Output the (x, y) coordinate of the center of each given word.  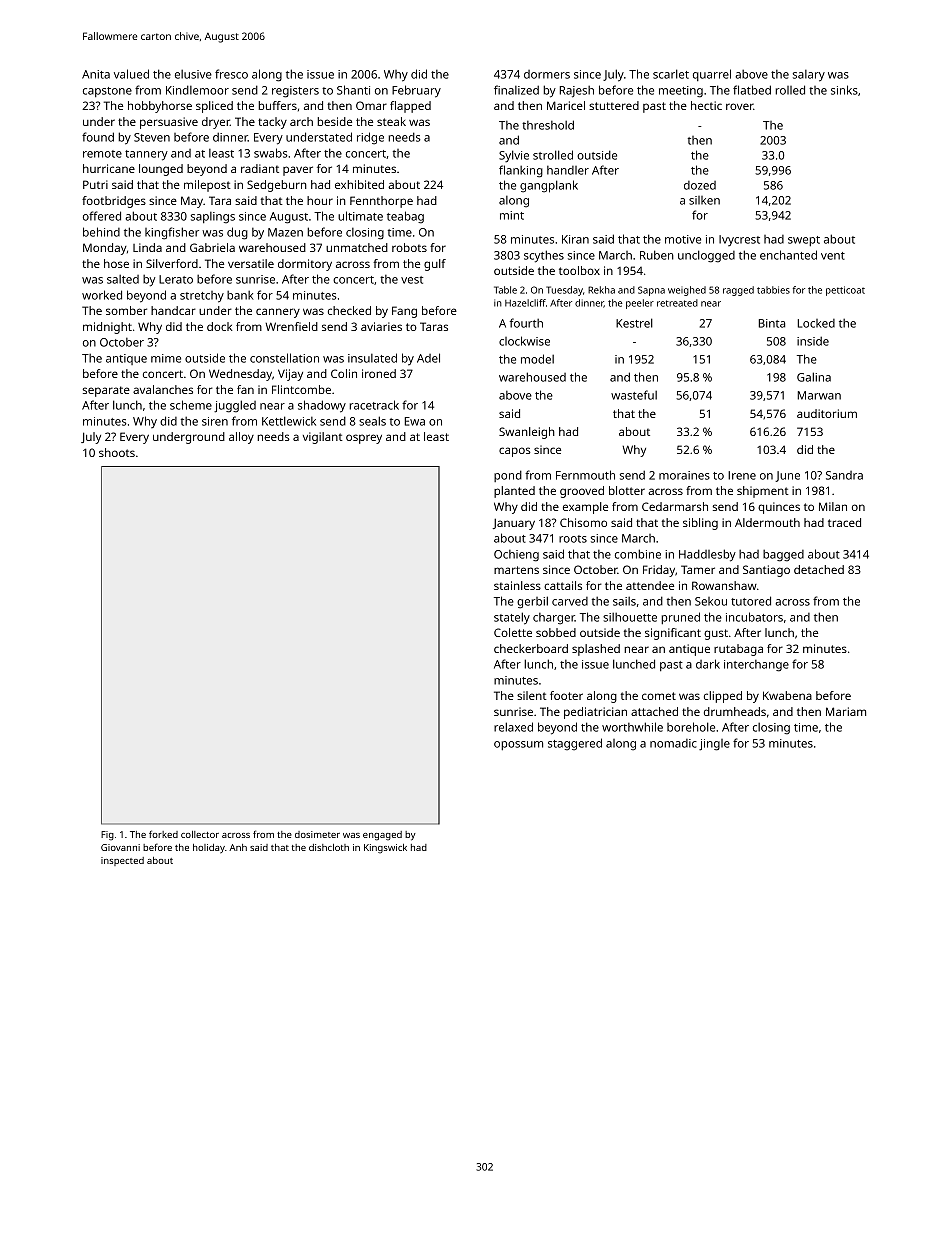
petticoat (845, 291)
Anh (238, 847)
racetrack (374, 405)
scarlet (671, 74)
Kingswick (385, 849)
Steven (152, 137)
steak (391, 121)
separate (106, 391)
